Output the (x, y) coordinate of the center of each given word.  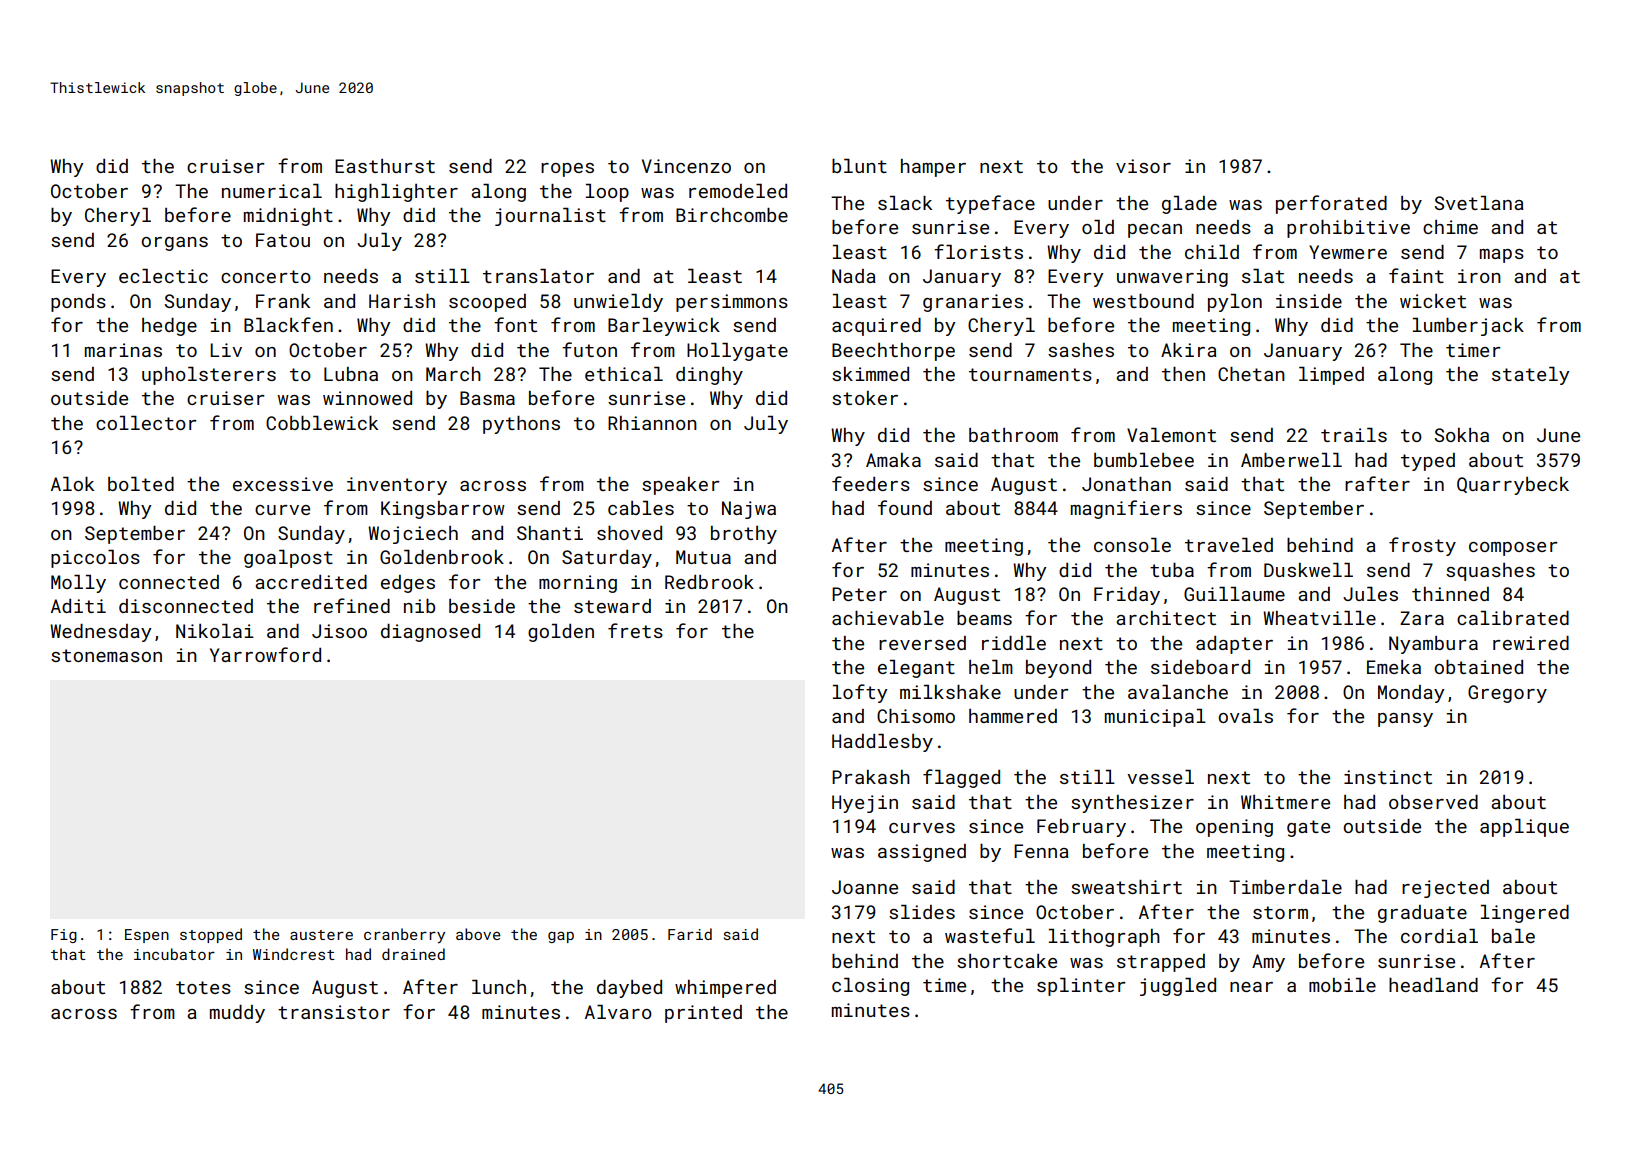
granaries (973, 303)
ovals (1245, 716)
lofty (860, 693)
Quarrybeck (1513, 486)
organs (174, 244)
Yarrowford (265, 654)
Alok (72, 484)
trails (1354, 435)
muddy (237, 1014)
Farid (690, 934)
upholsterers (209, 376)
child (1212, 252)
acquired (876, 327)
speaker (681, 486)
